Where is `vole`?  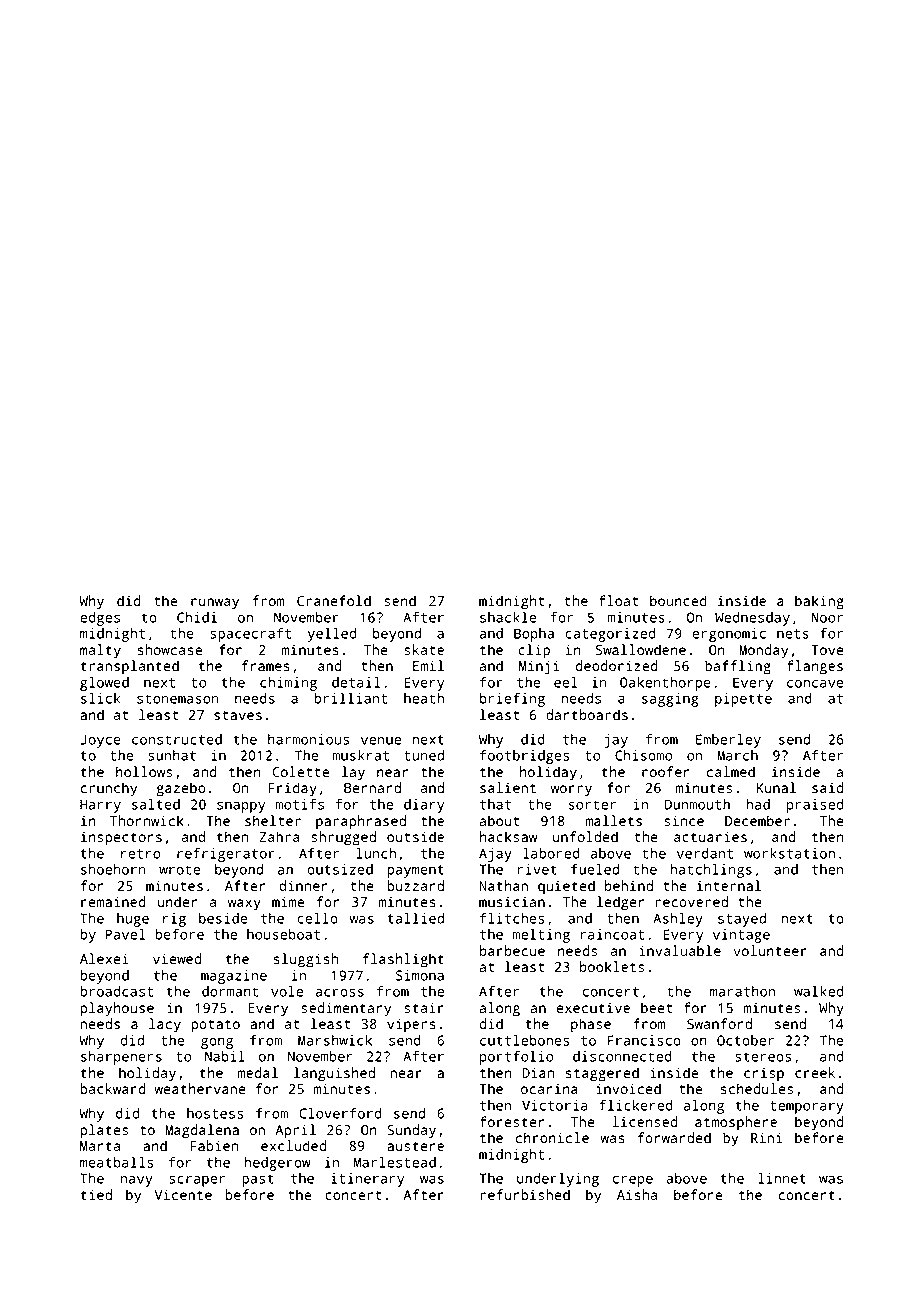 vole is located at coordinates (287, 991).
